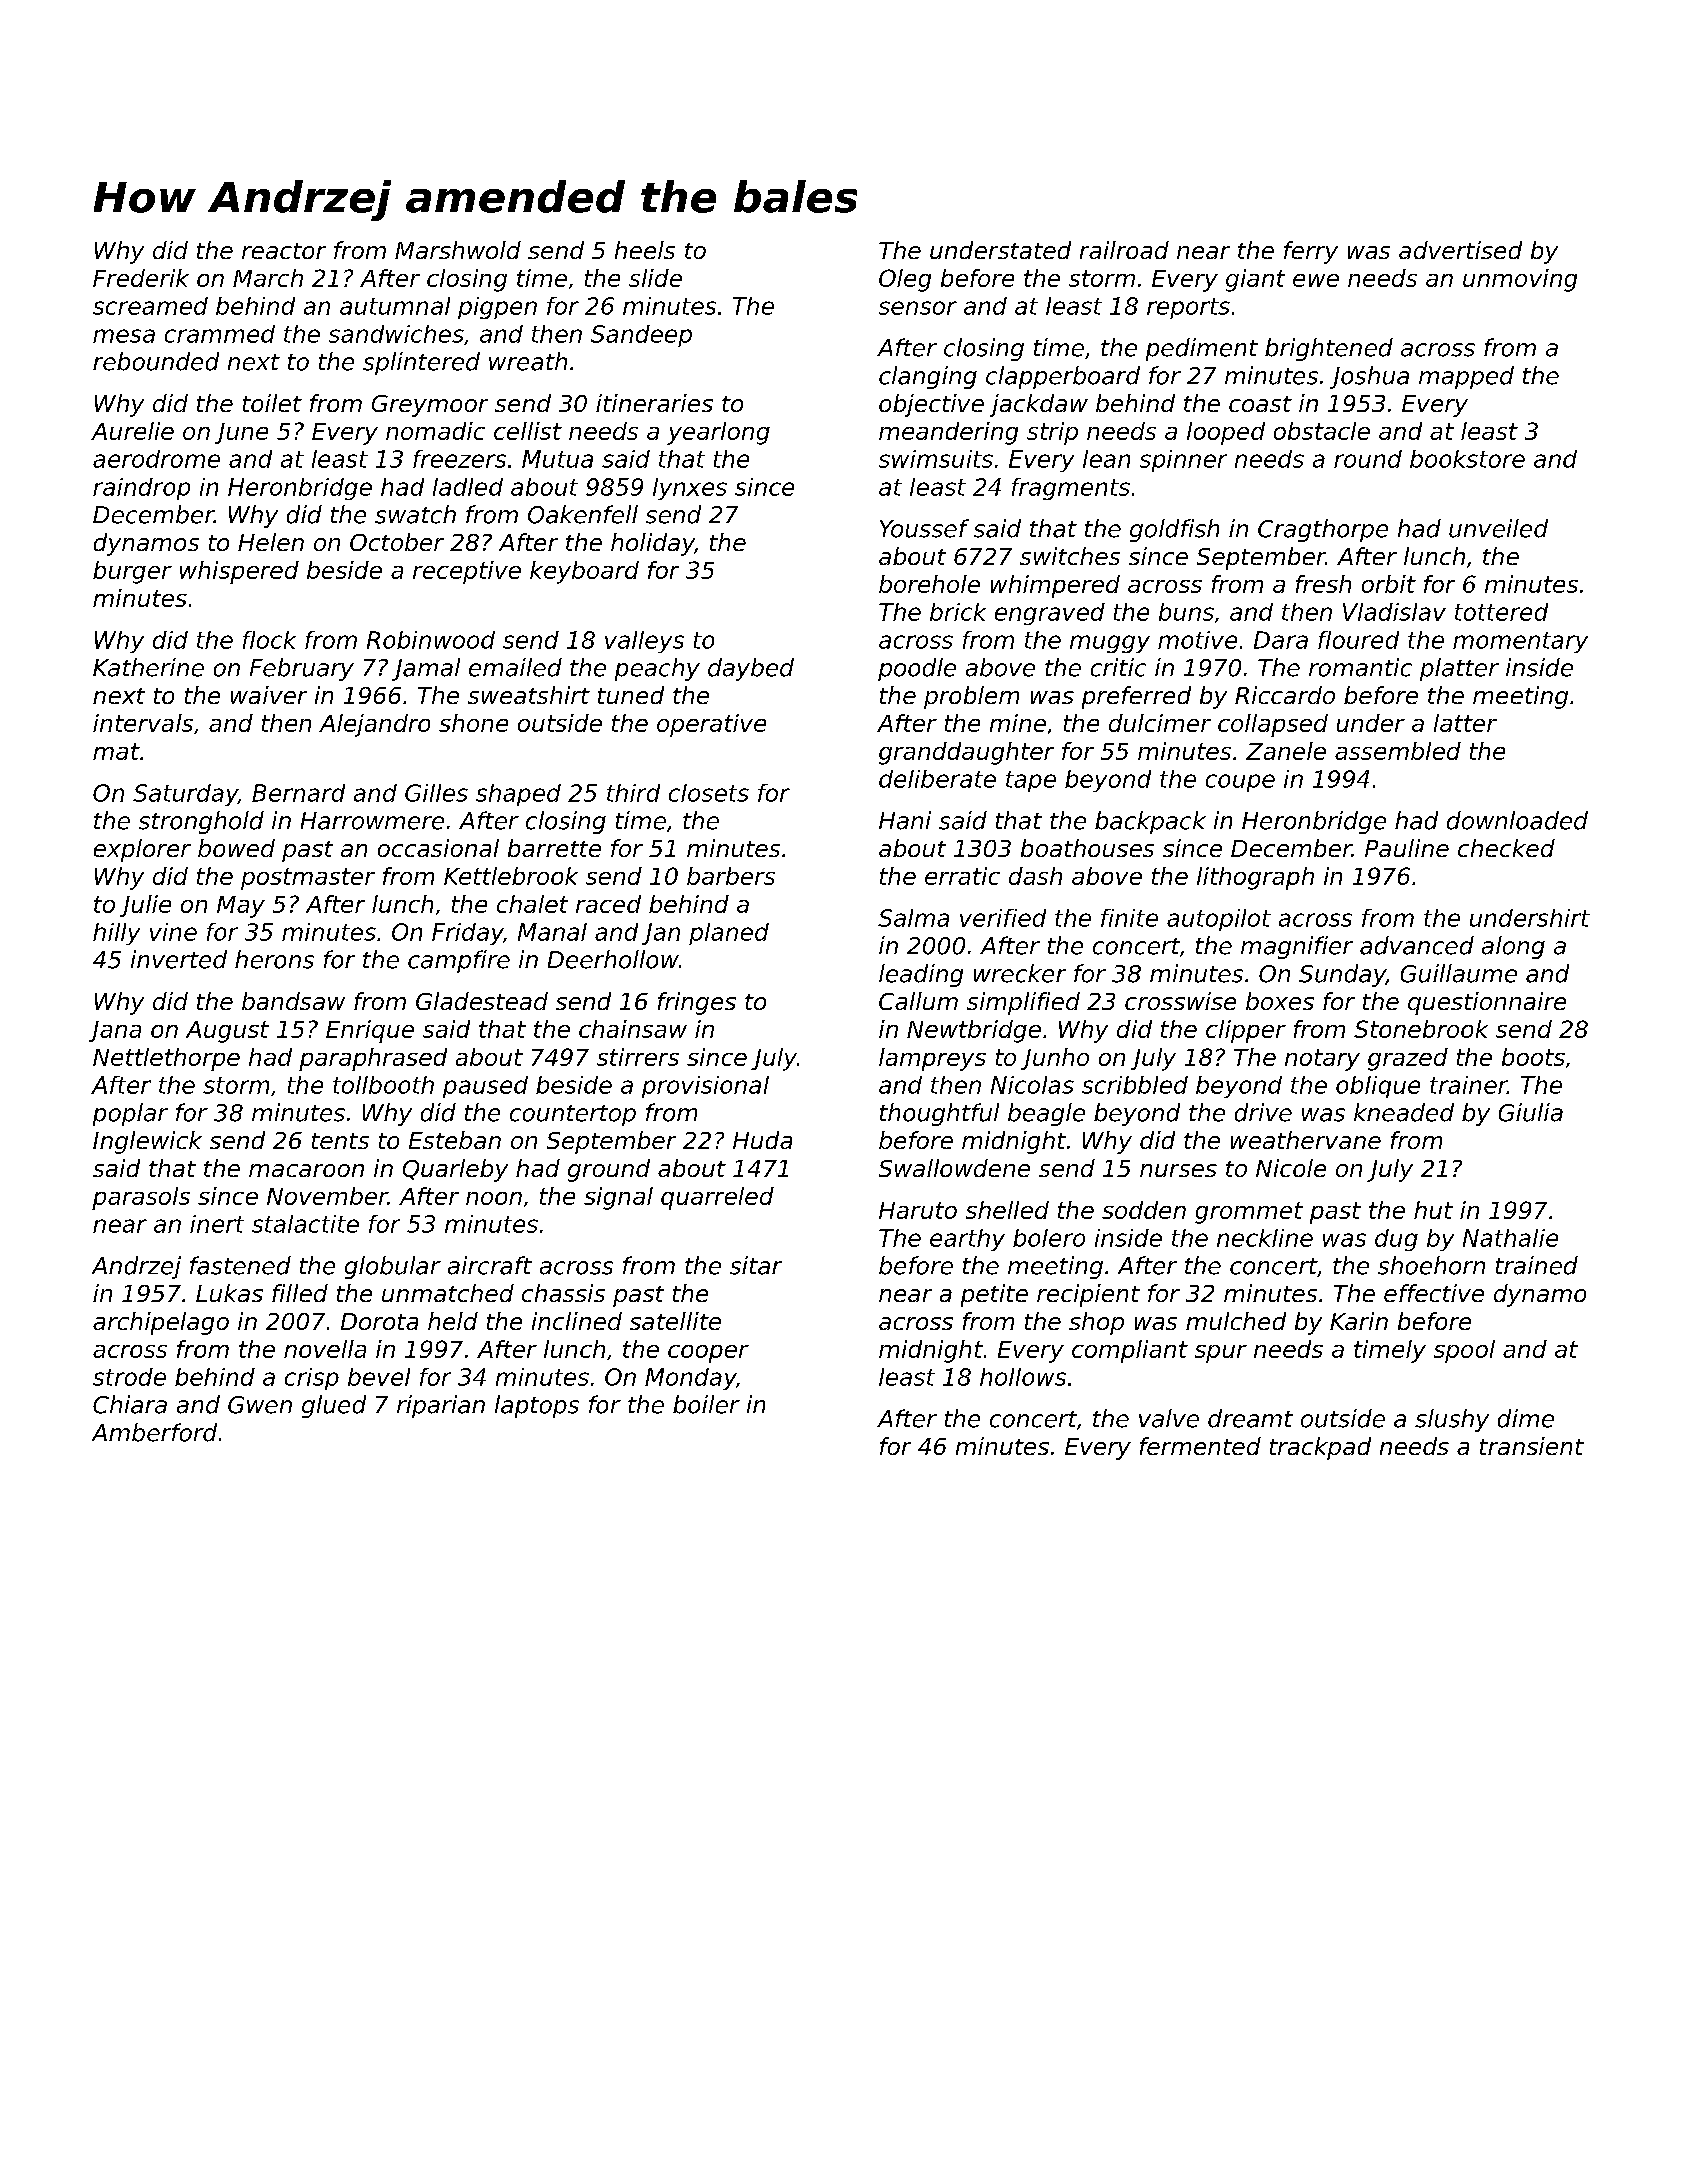  I want to click on novella, so click(325, 1349).
